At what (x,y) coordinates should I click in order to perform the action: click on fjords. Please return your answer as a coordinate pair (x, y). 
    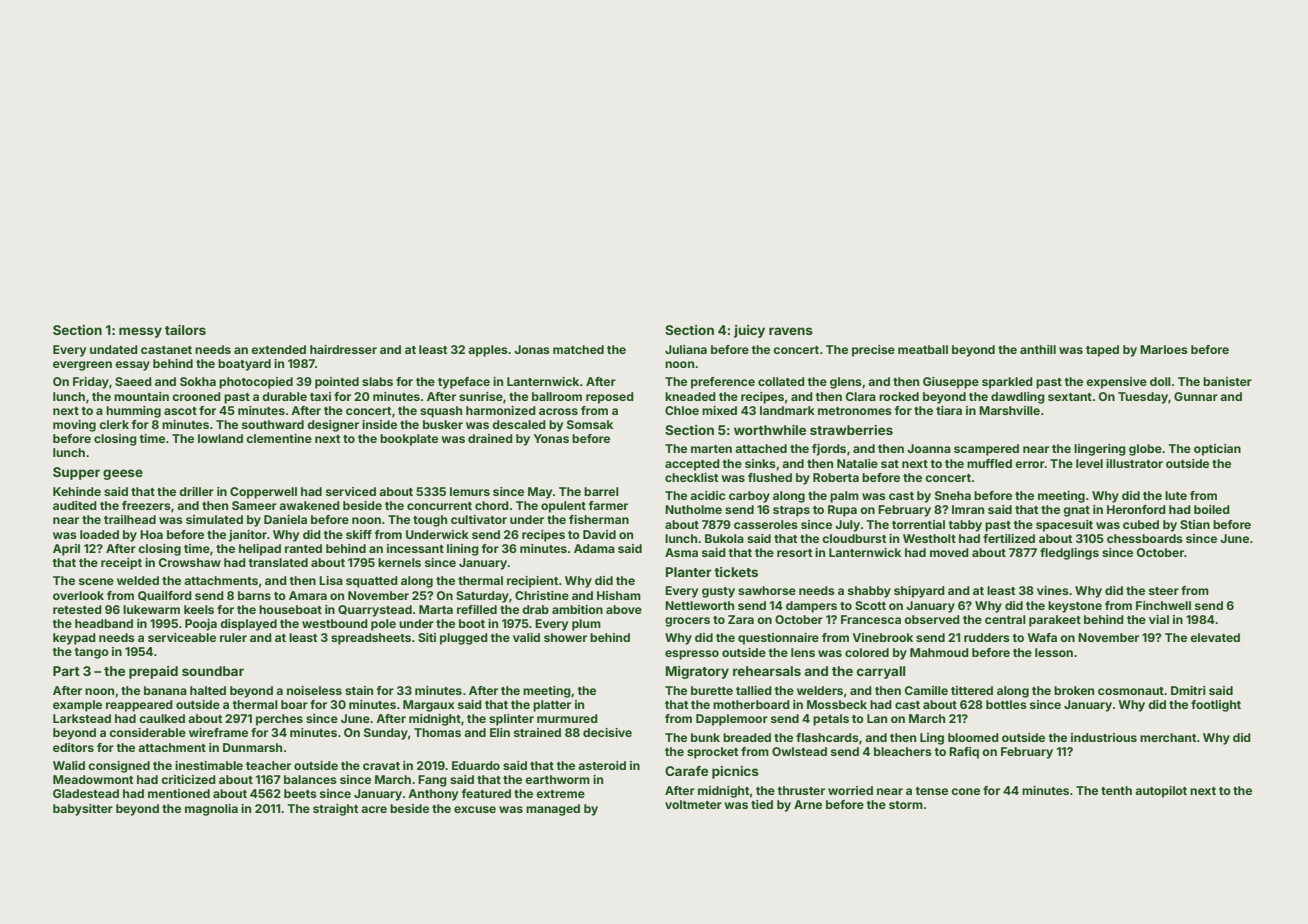
    Looking at the image, I should click on (829, 450).
